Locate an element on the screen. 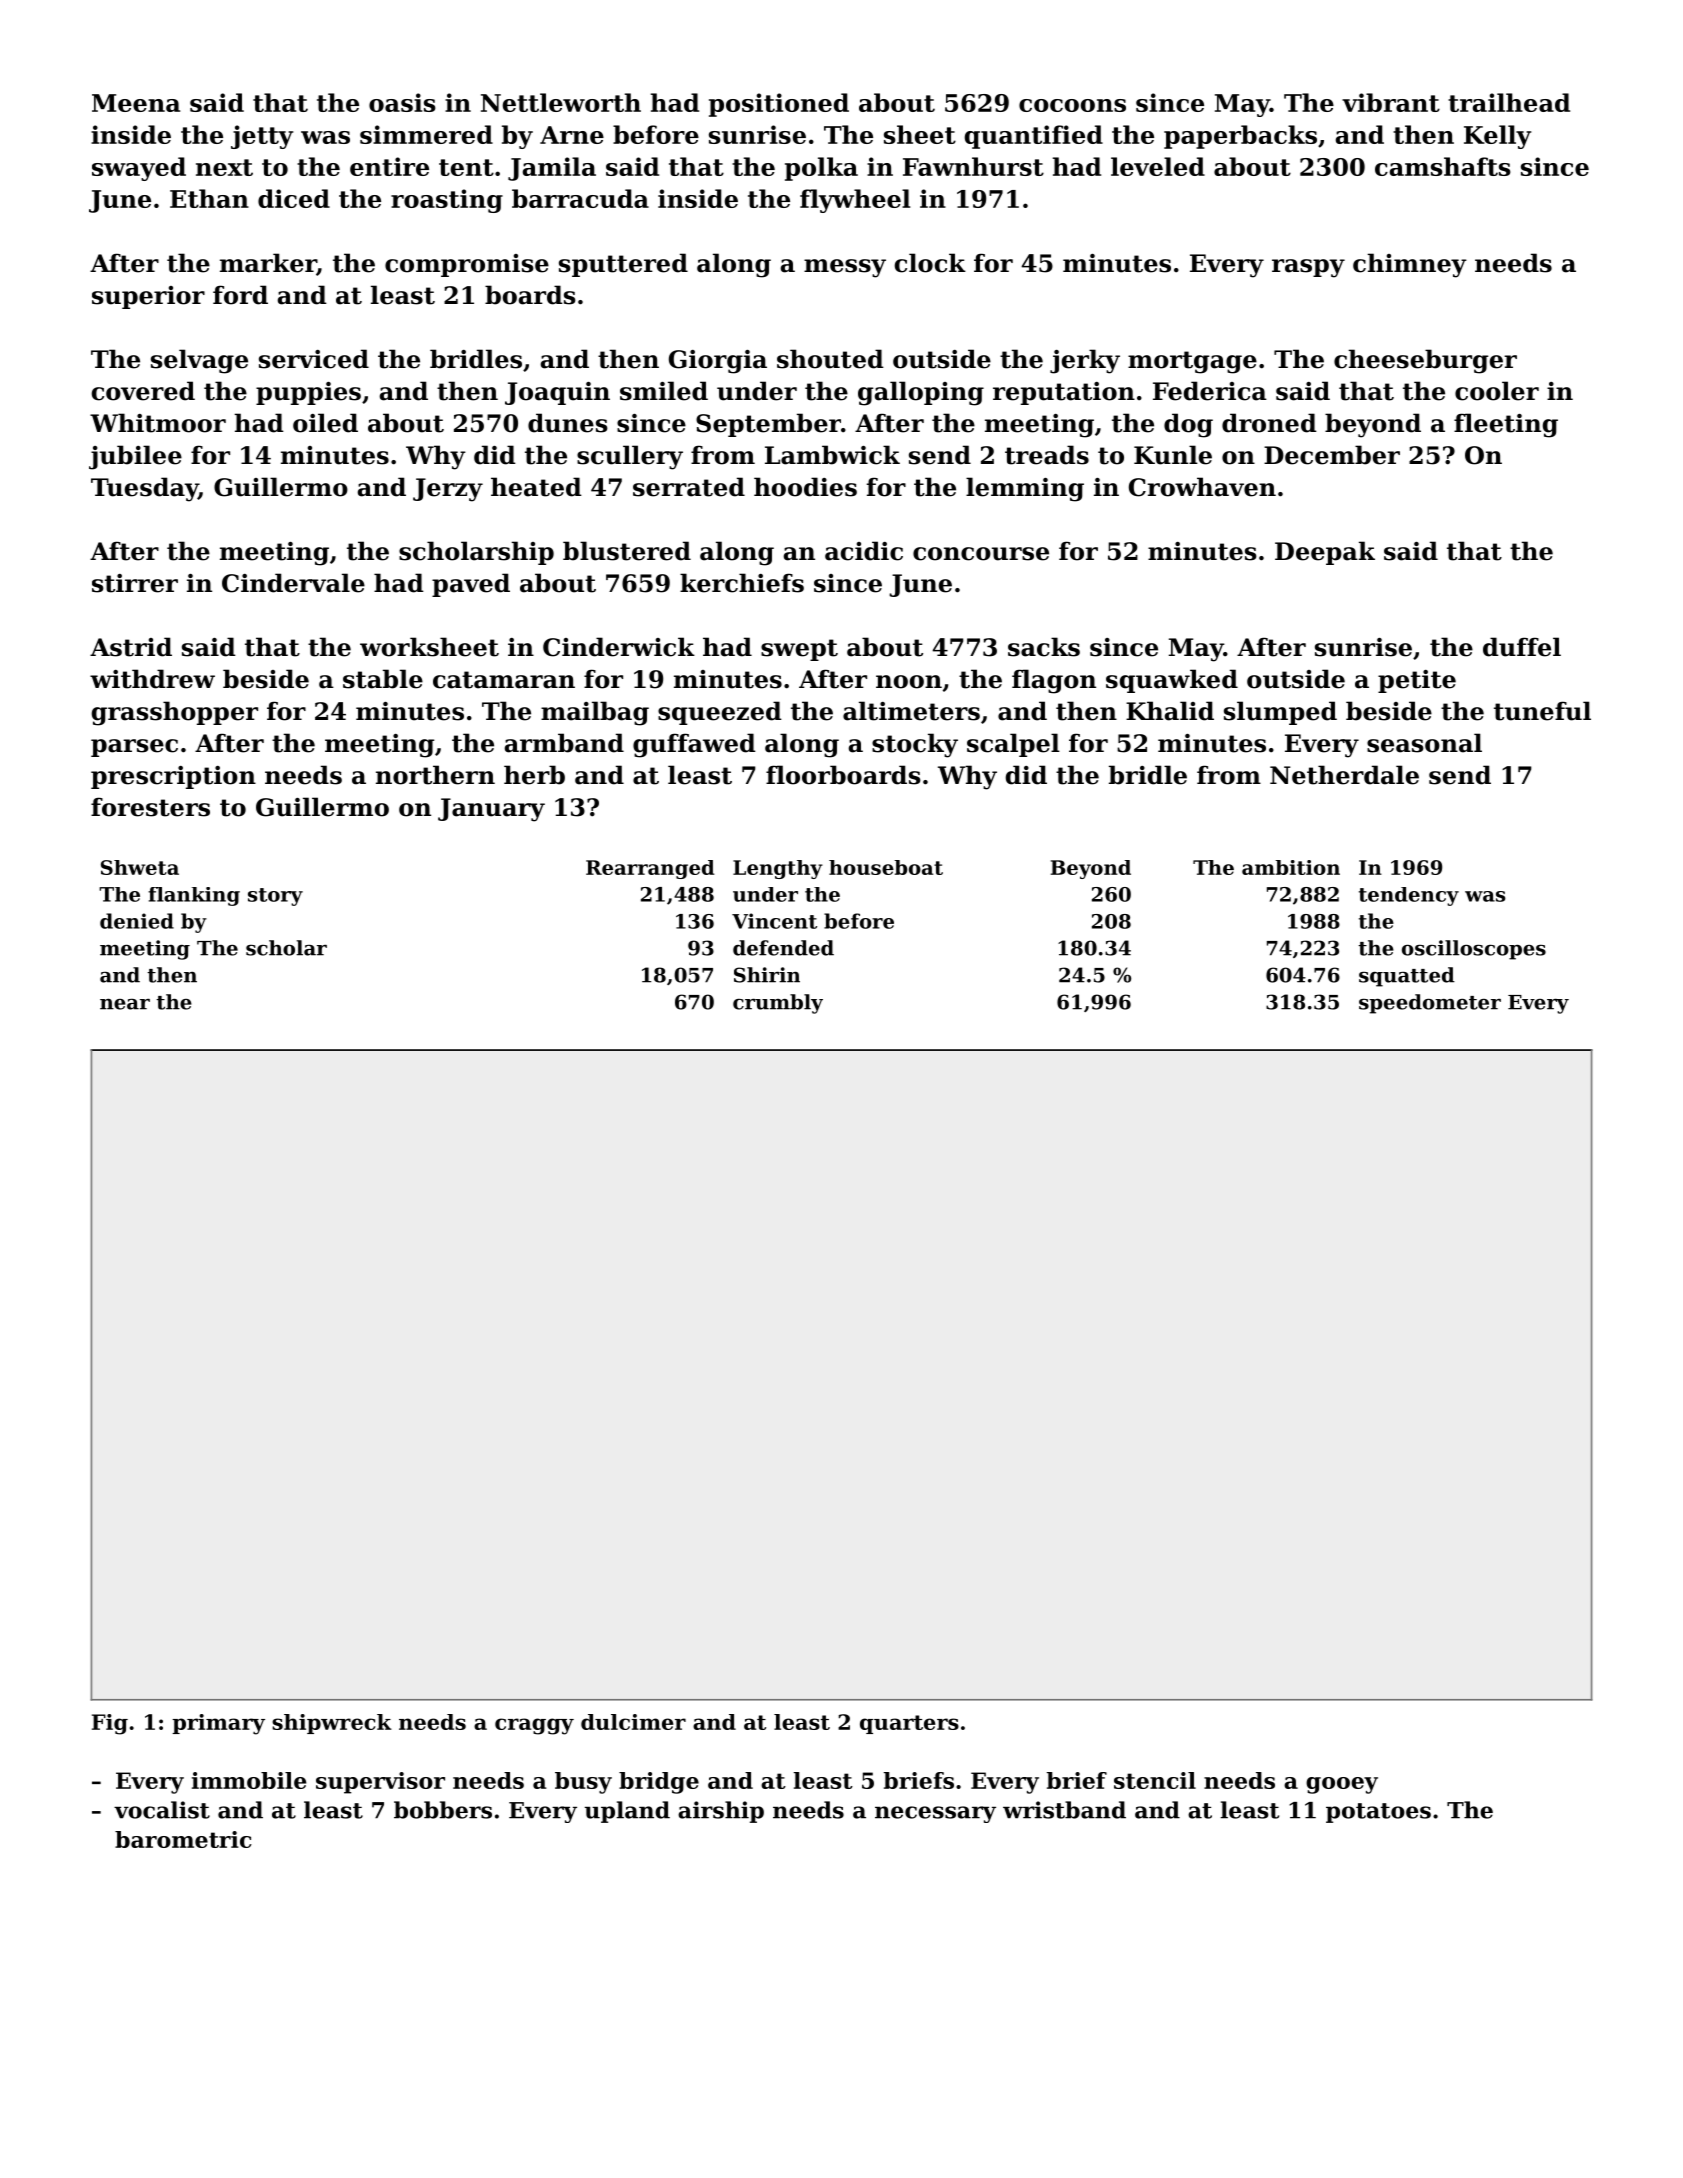 The height and width of the screenshot is (2178, 1683). tuneful is located at coordinates (1542, 711).
